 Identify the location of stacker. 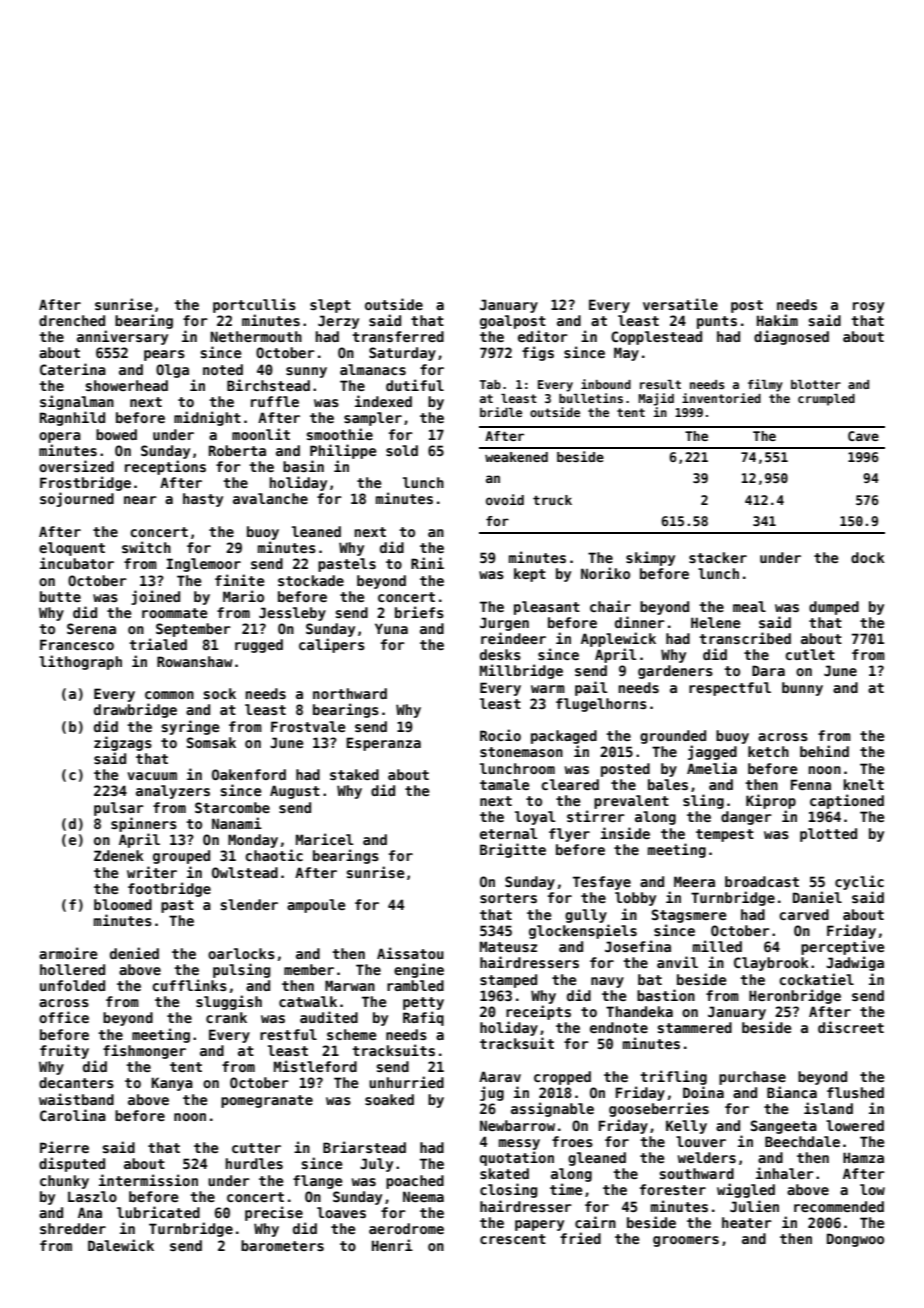
(718, 557).
